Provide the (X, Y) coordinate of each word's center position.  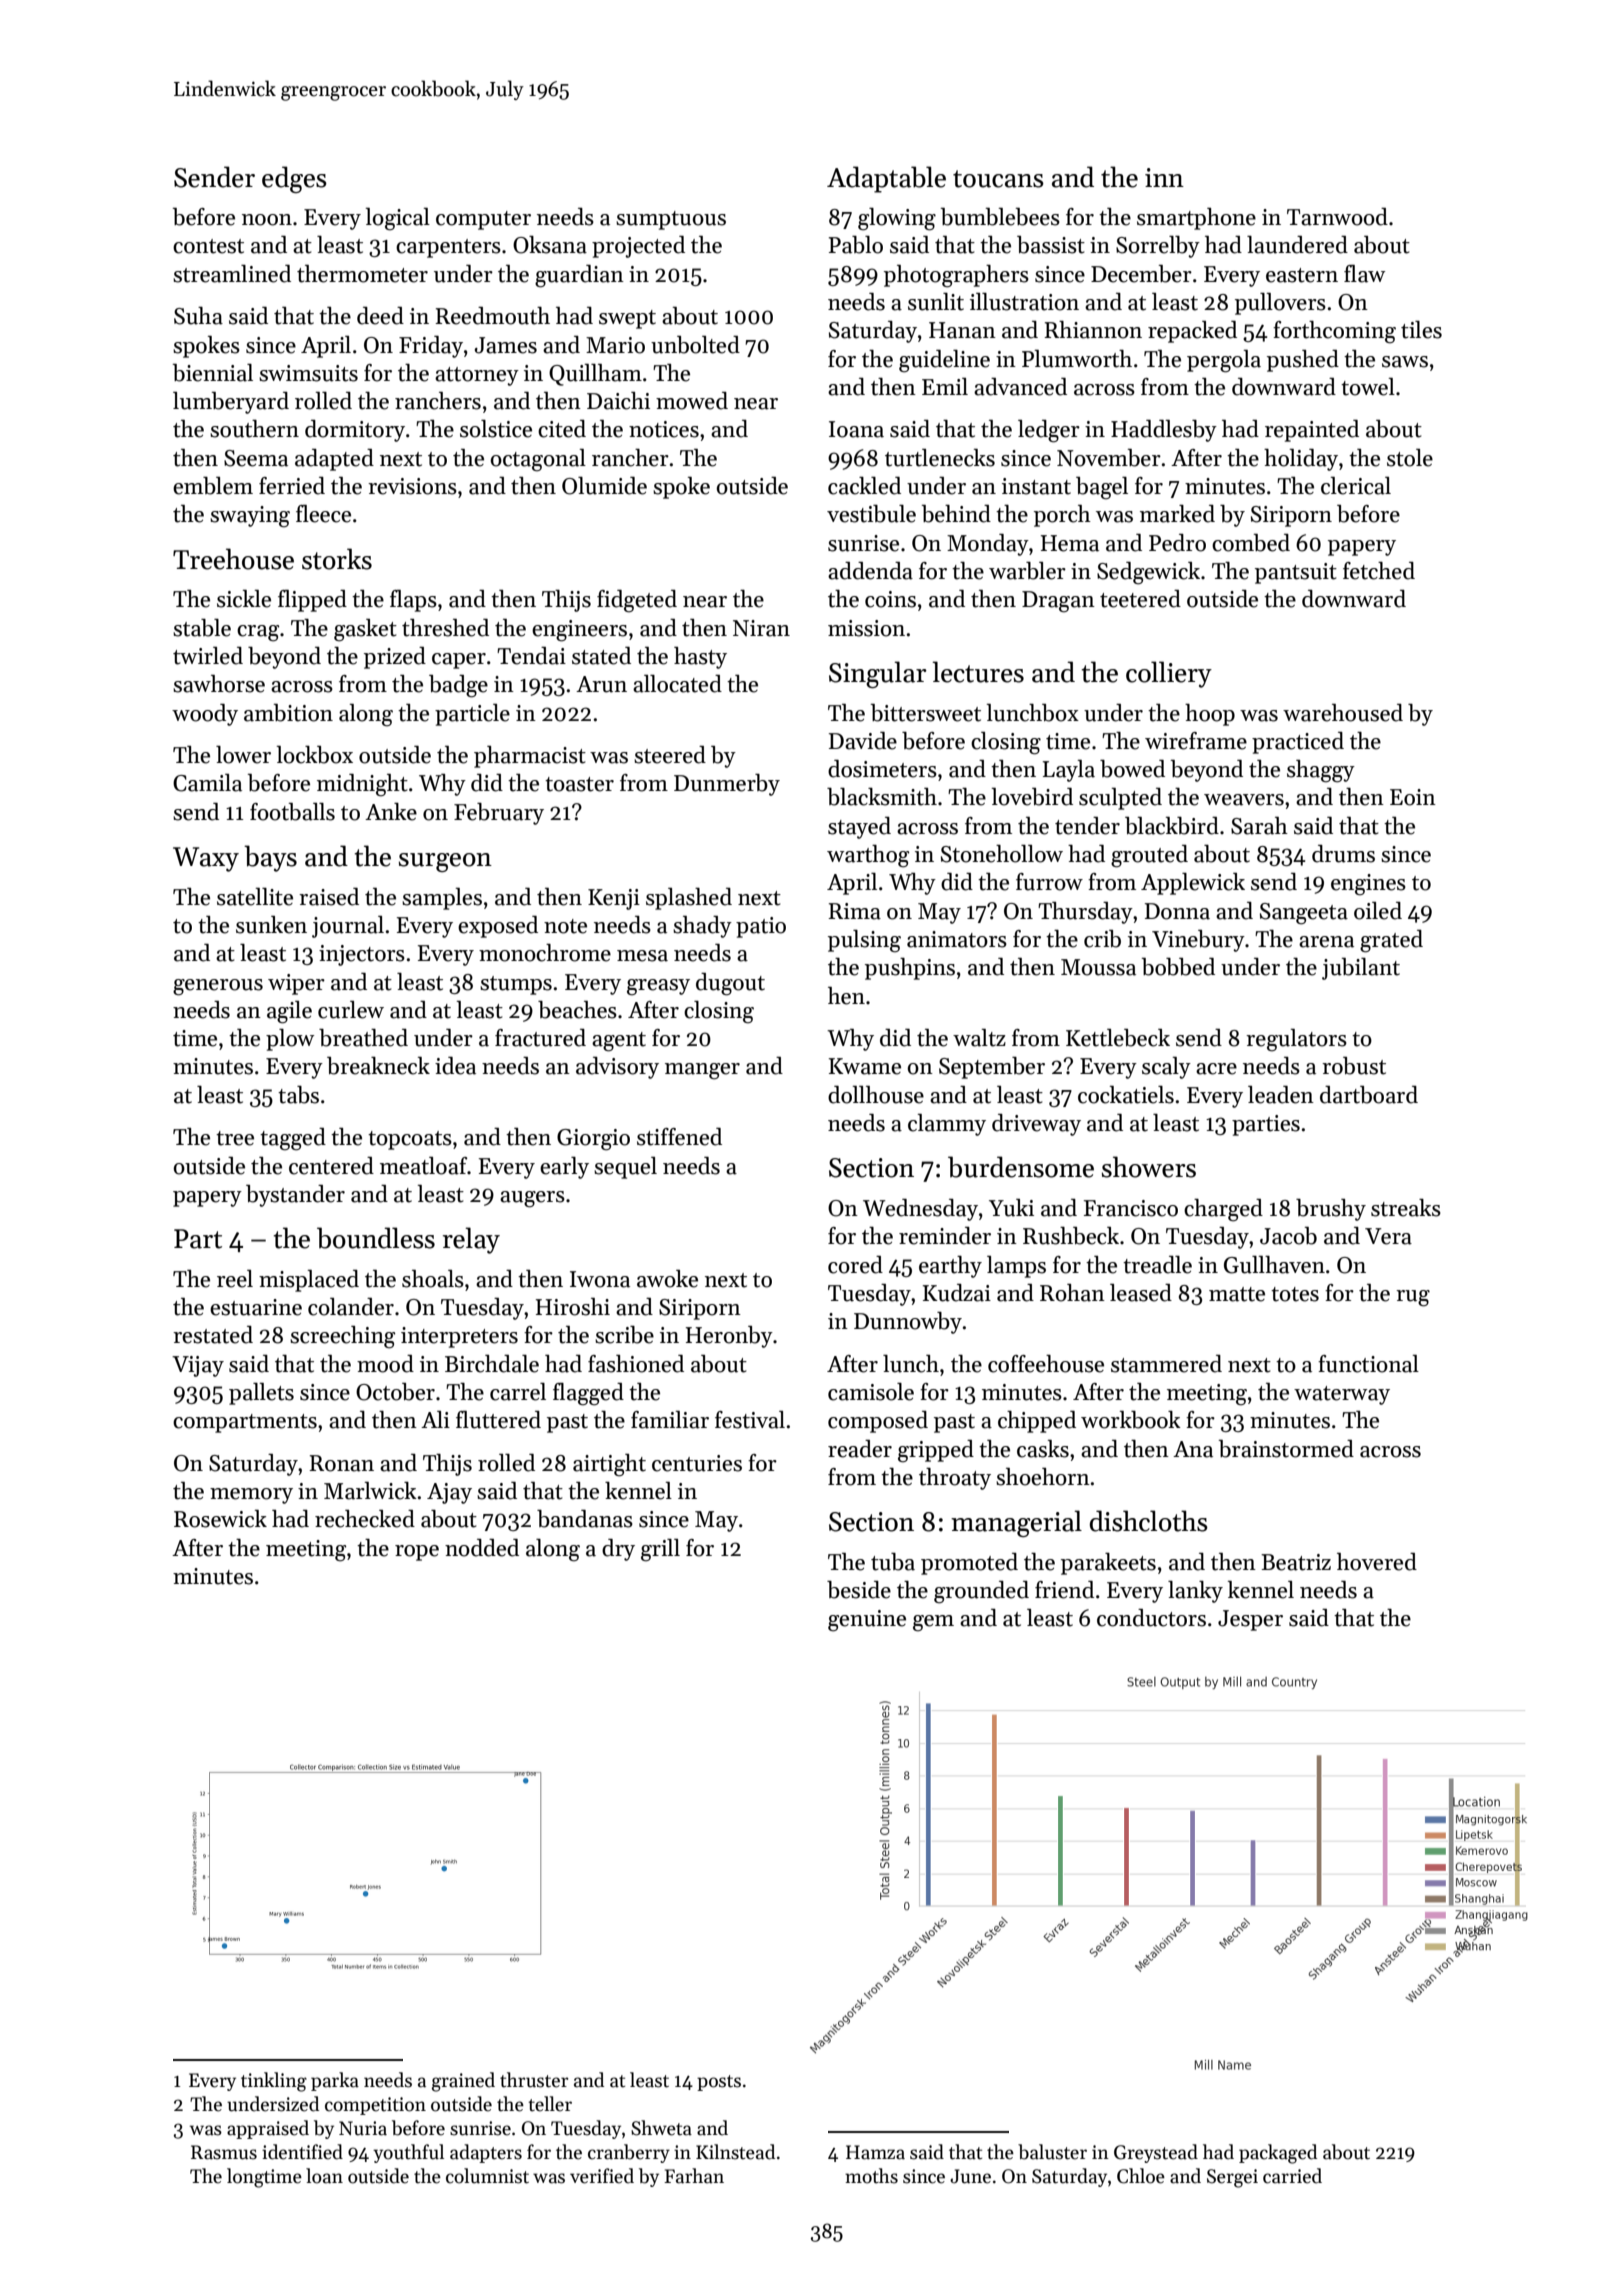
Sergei (1232, 2178)
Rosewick (220, 1519)
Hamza (875, 2152)
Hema (1070, 543)
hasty (700, 658)
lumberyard (231, 403)
